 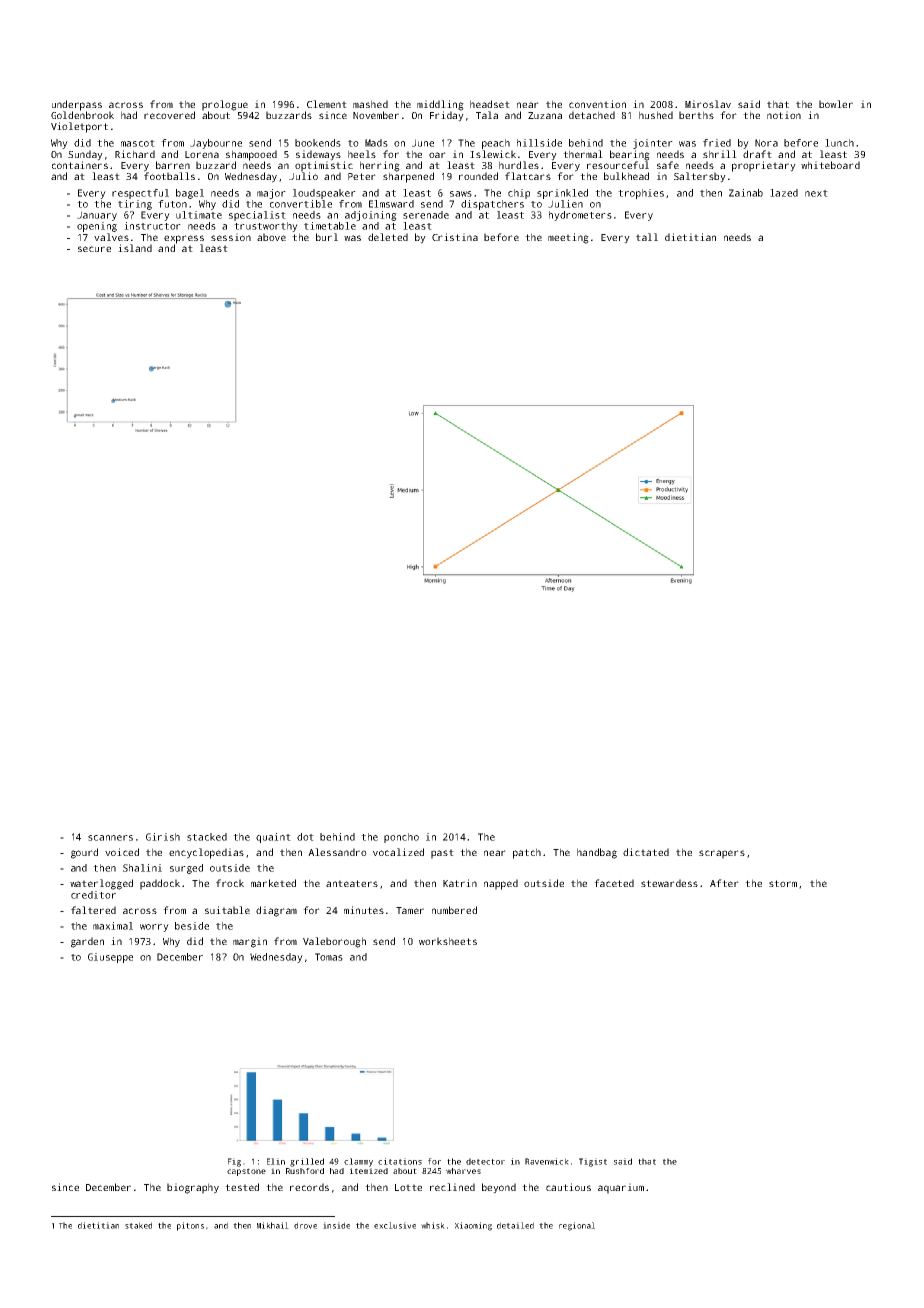 I want to click on clammy, so click(x=358, y=1162).
